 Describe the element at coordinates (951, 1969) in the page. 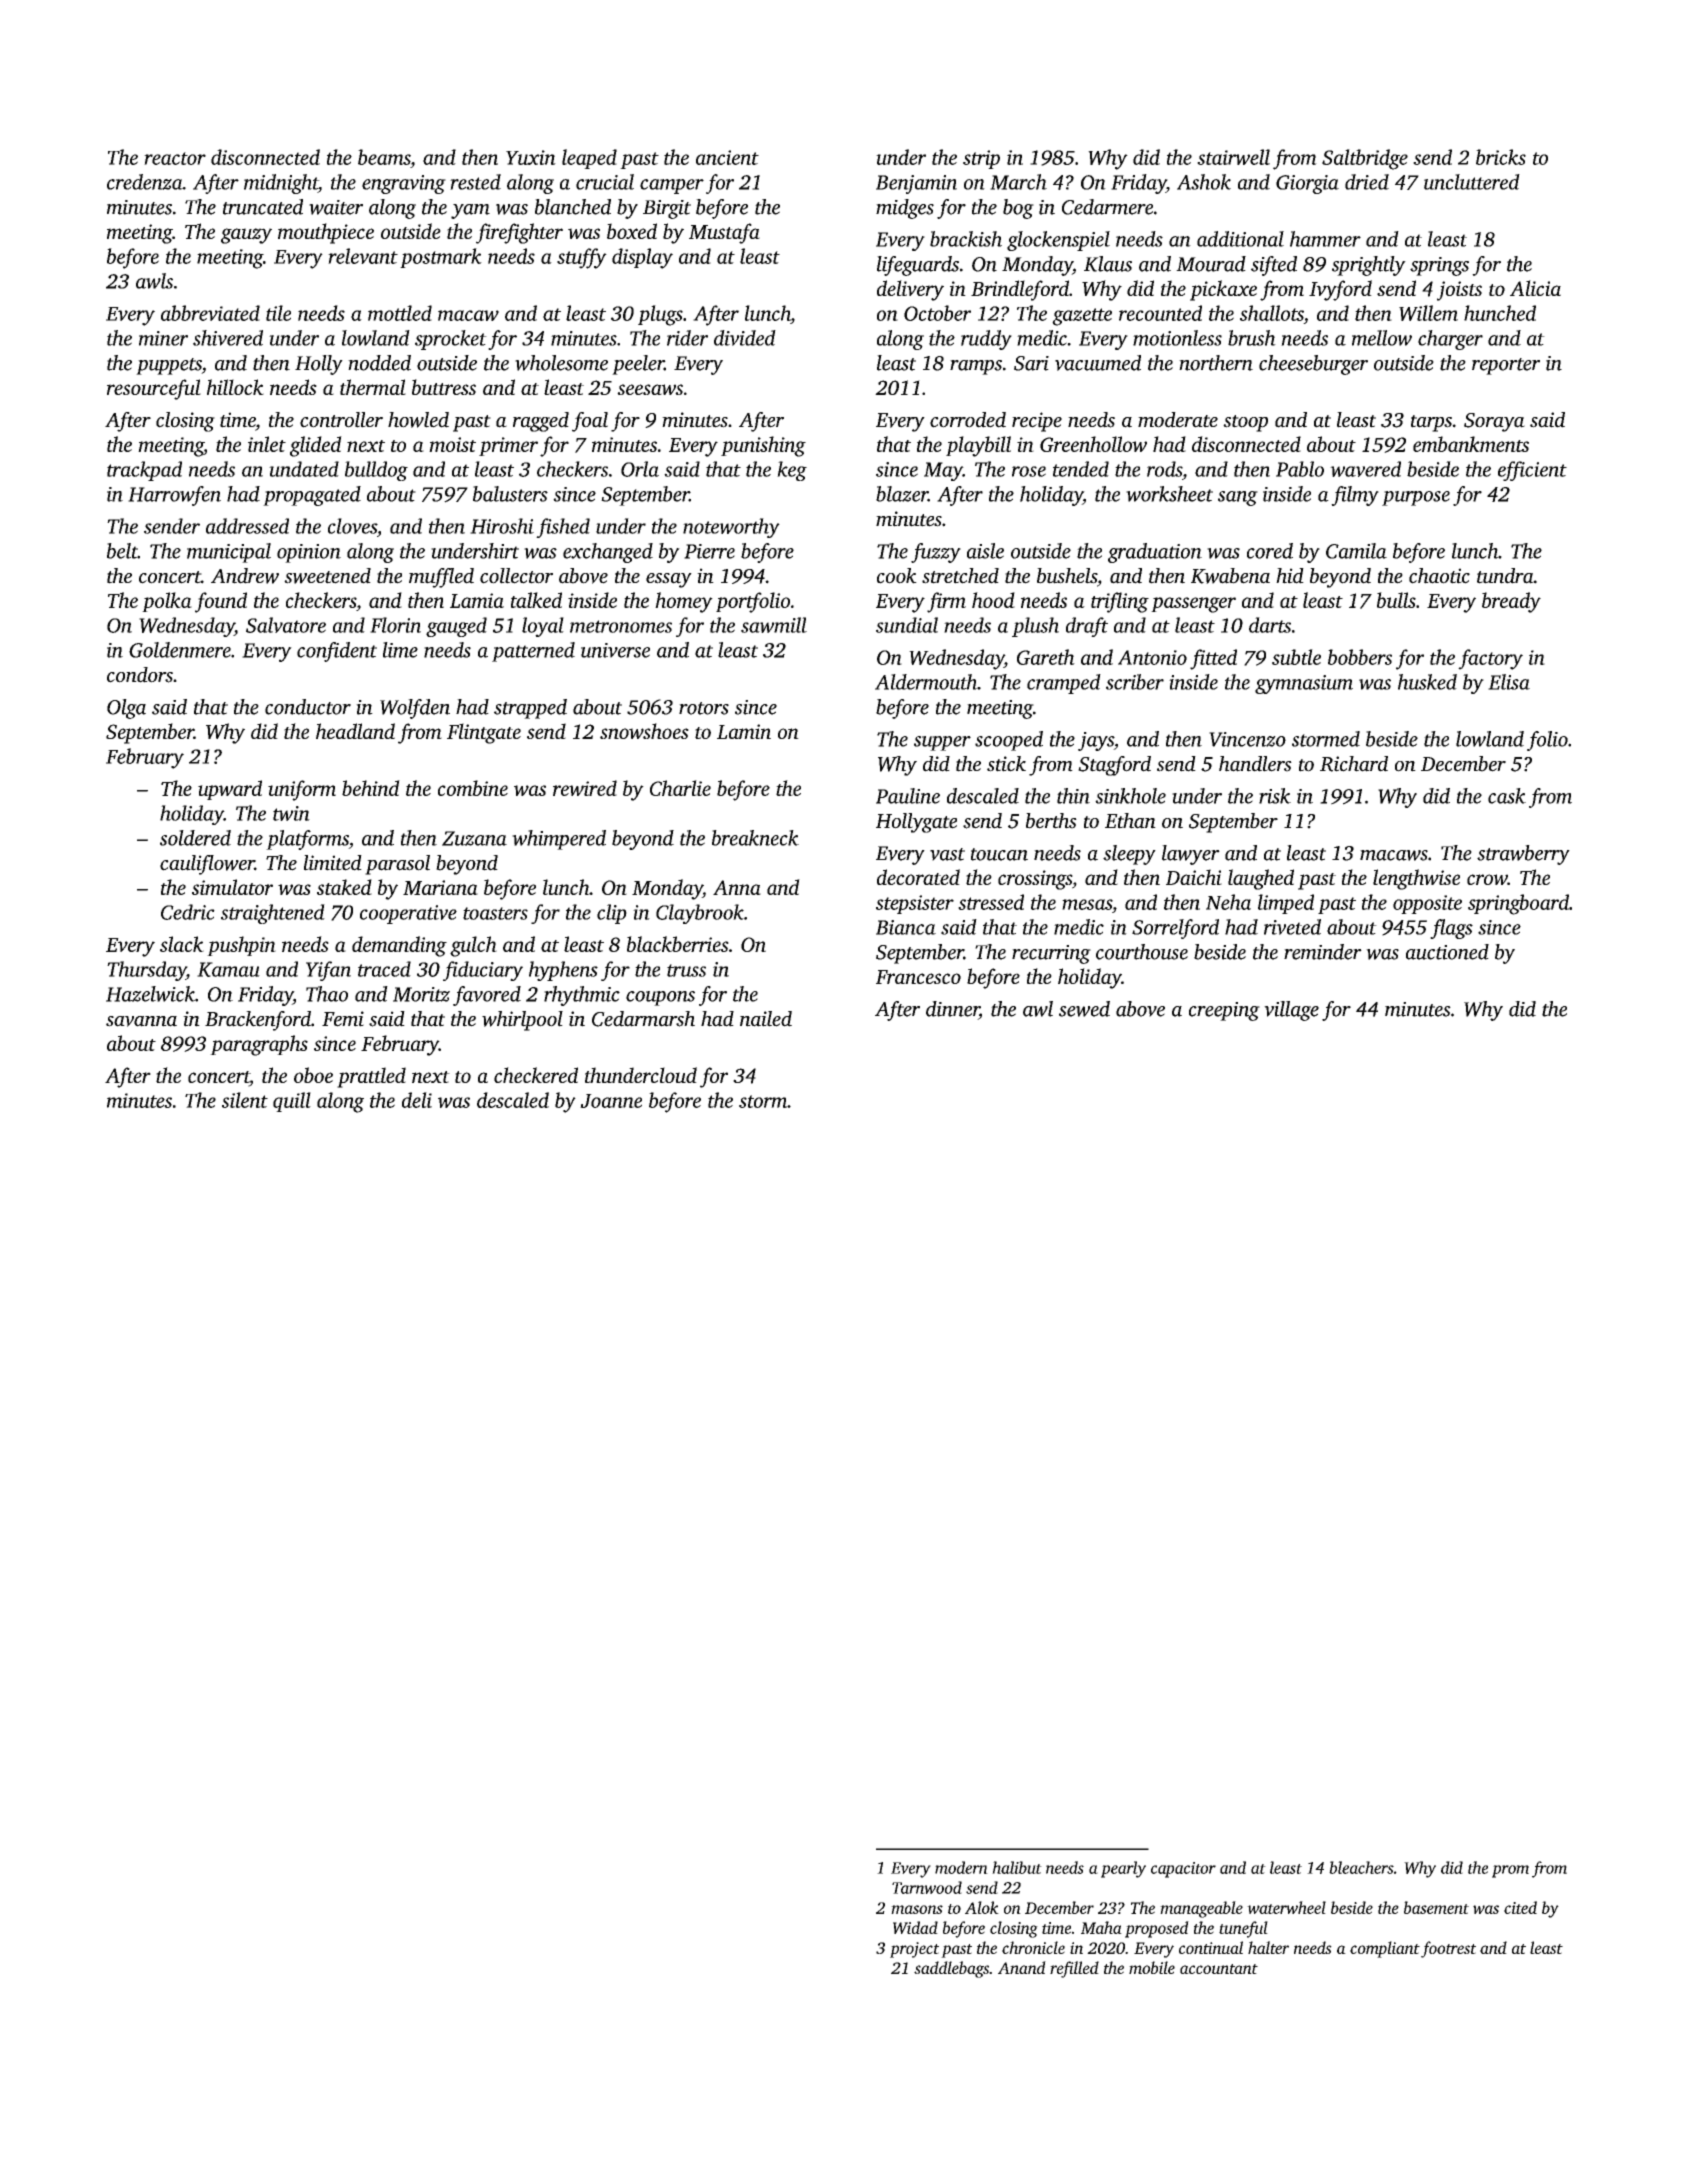

I see `saddlebags` at that location.
